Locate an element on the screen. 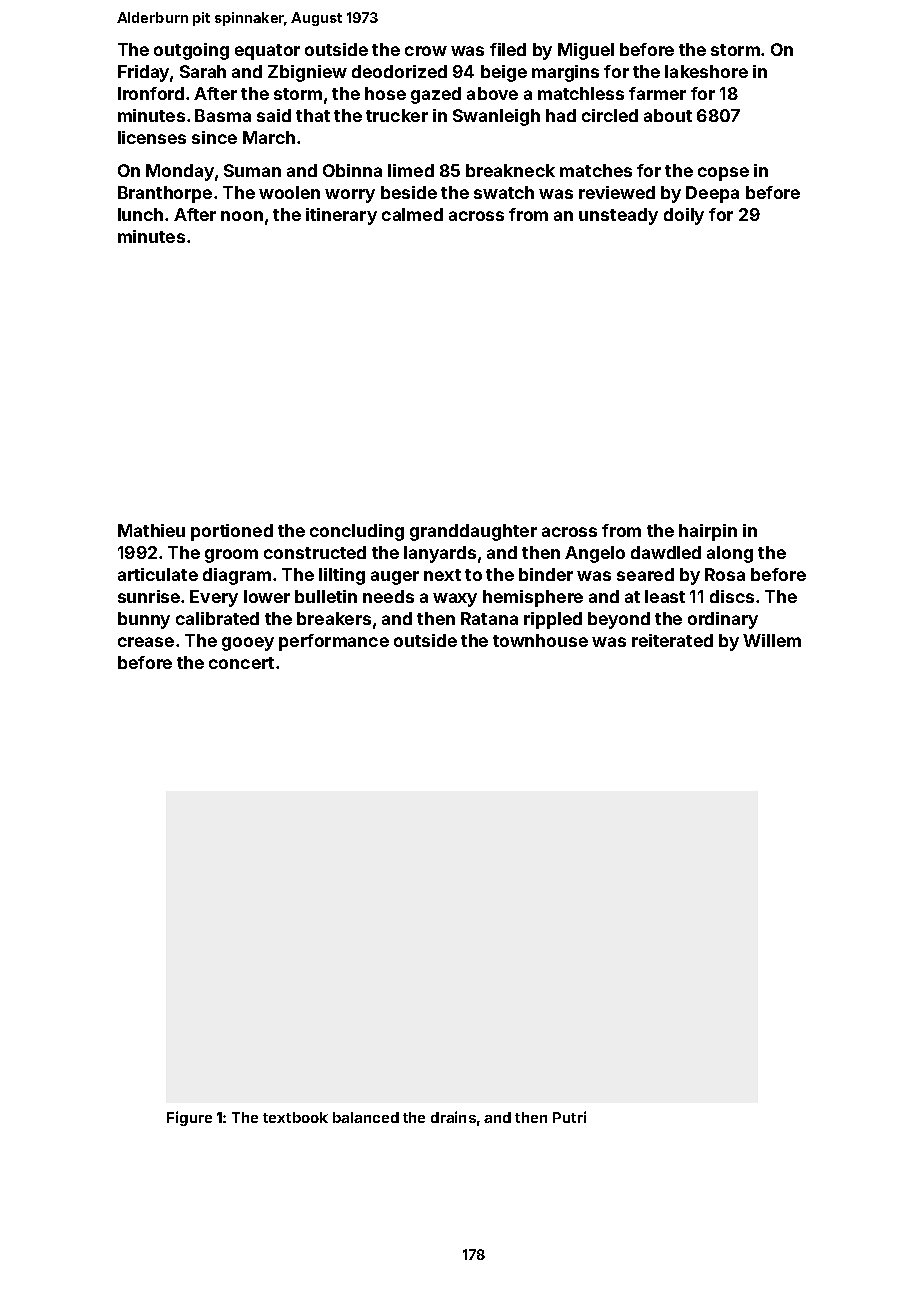 This screenshot has height=1308, width=924. Figure is located at coordinates (189, 1118).
